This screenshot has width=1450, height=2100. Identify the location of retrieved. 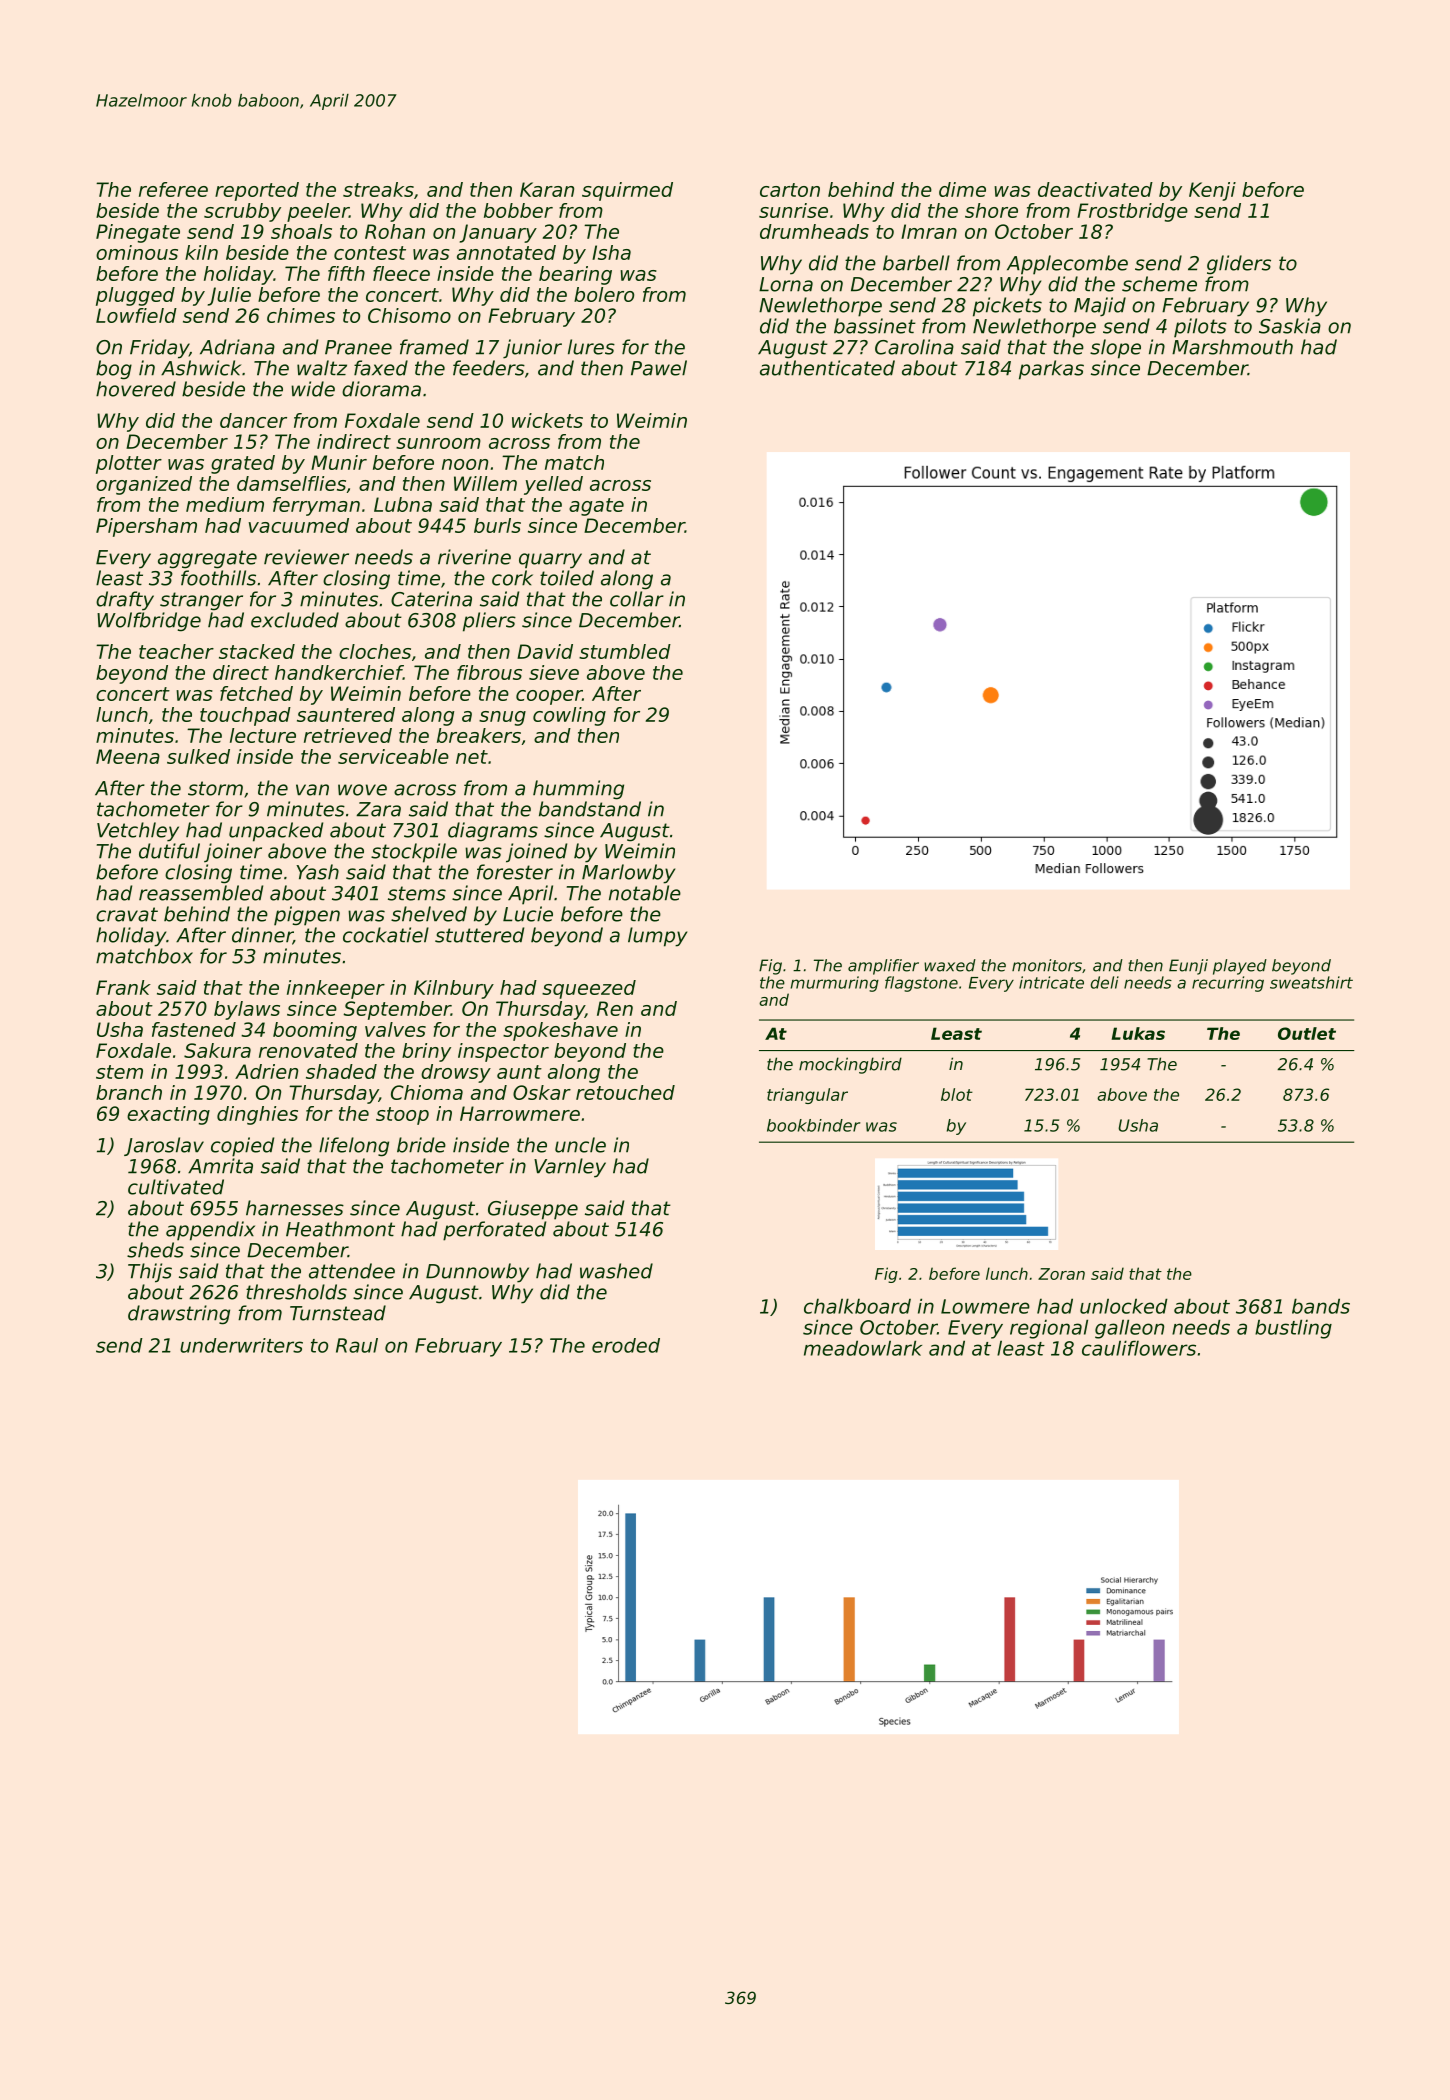
(348, 735).
